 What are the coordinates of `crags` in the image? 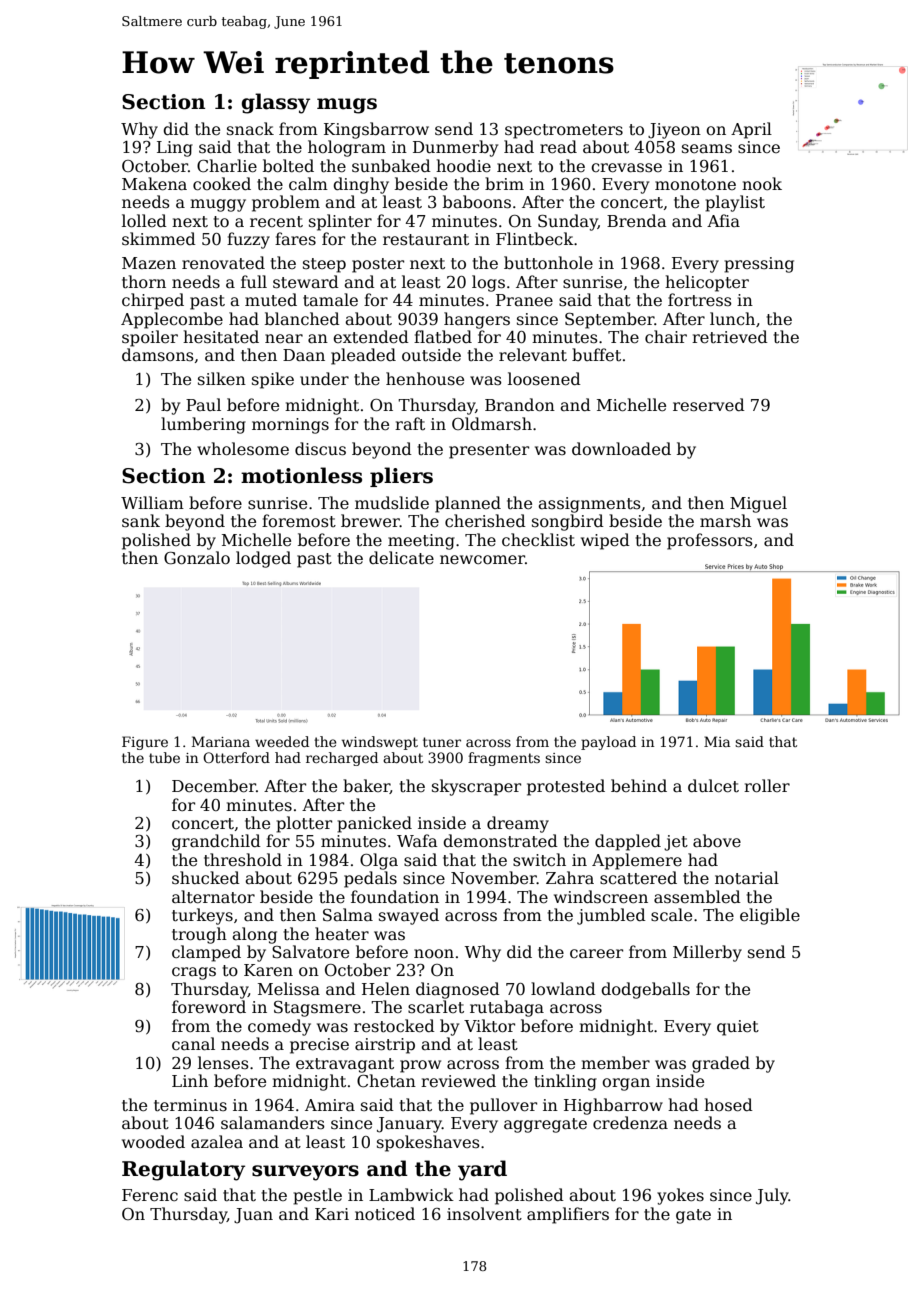 It's located at (194, 973).
